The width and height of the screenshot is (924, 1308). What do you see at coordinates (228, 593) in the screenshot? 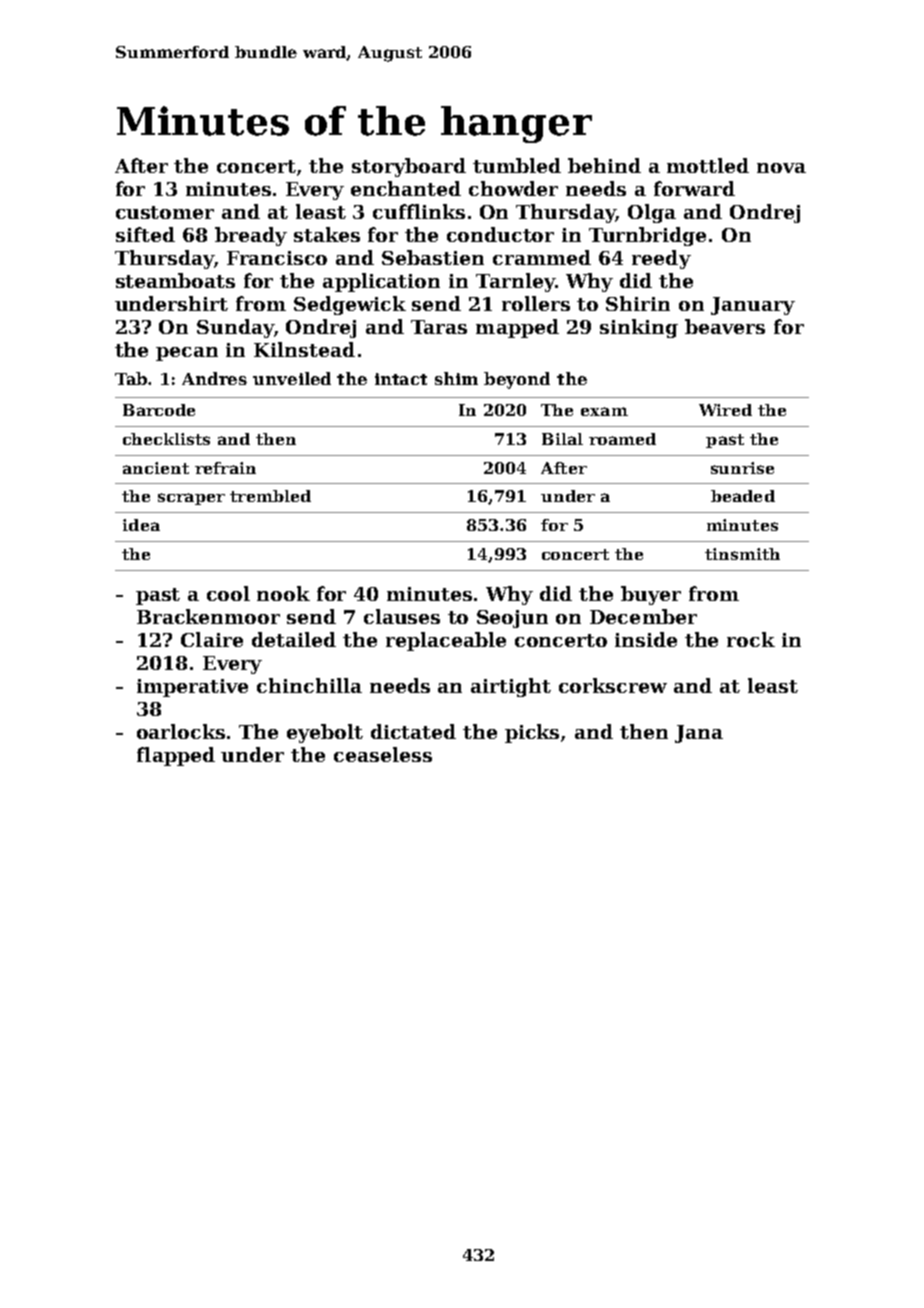
I see `cool` at bounding box center [228, 593].
